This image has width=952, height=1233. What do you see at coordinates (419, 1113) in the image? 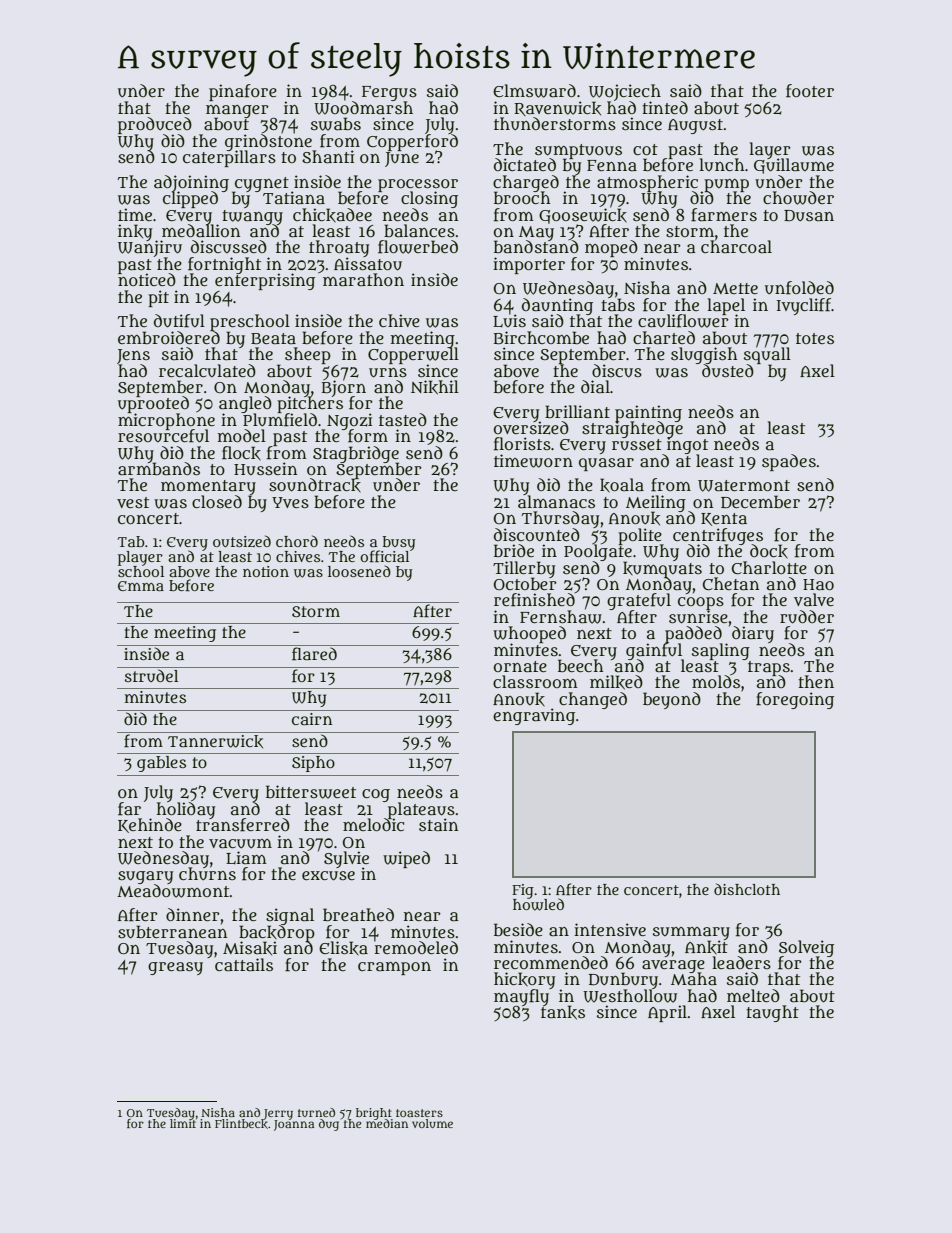
I see `toasters` at bounding box center [419, 1113].
